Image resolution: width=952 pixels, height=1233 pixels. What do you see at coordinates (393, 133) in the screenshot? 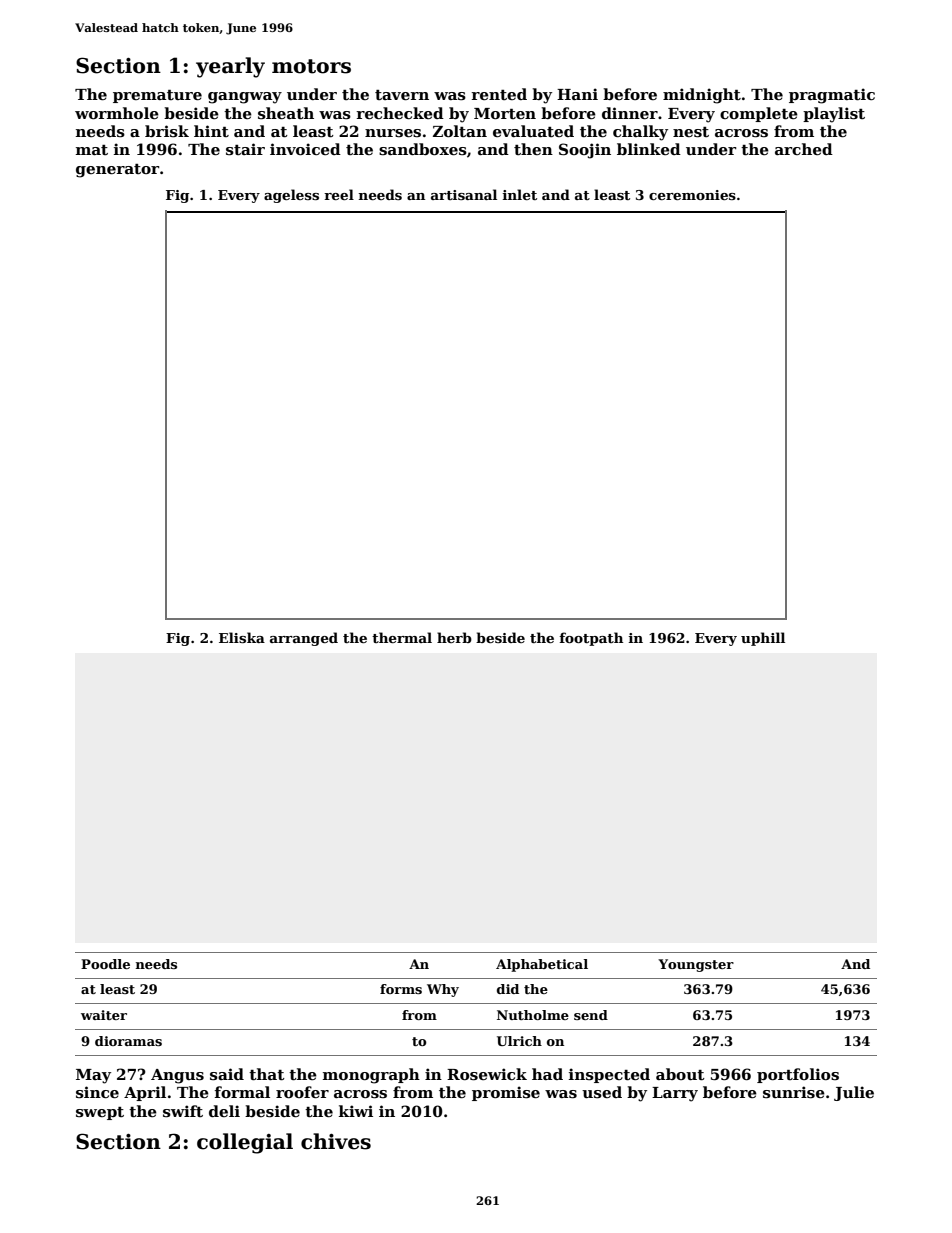
I see `nurses` at bounding box center [393, 133].
